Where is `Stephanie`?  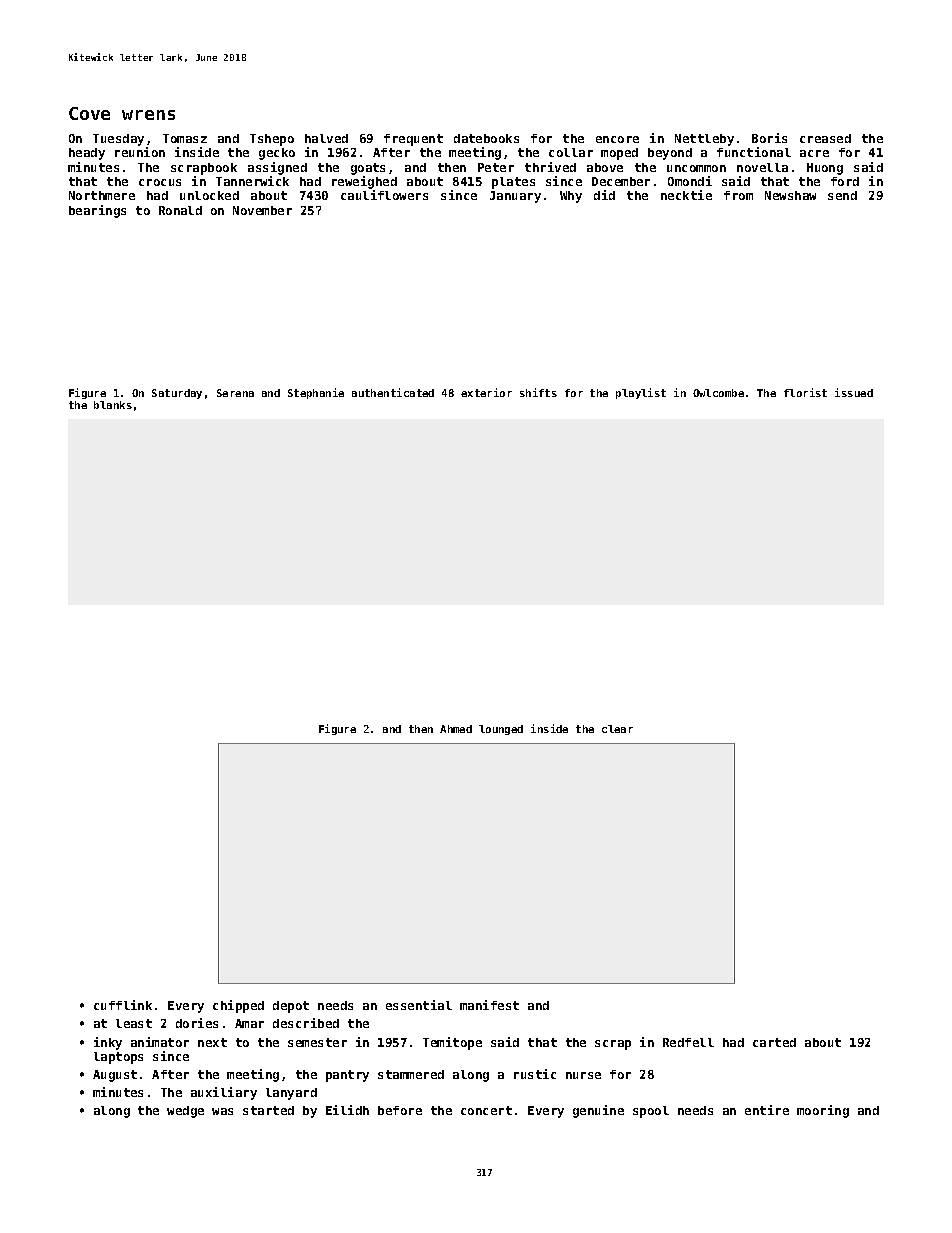 Stephanie is located at coordinates (316, 393).
